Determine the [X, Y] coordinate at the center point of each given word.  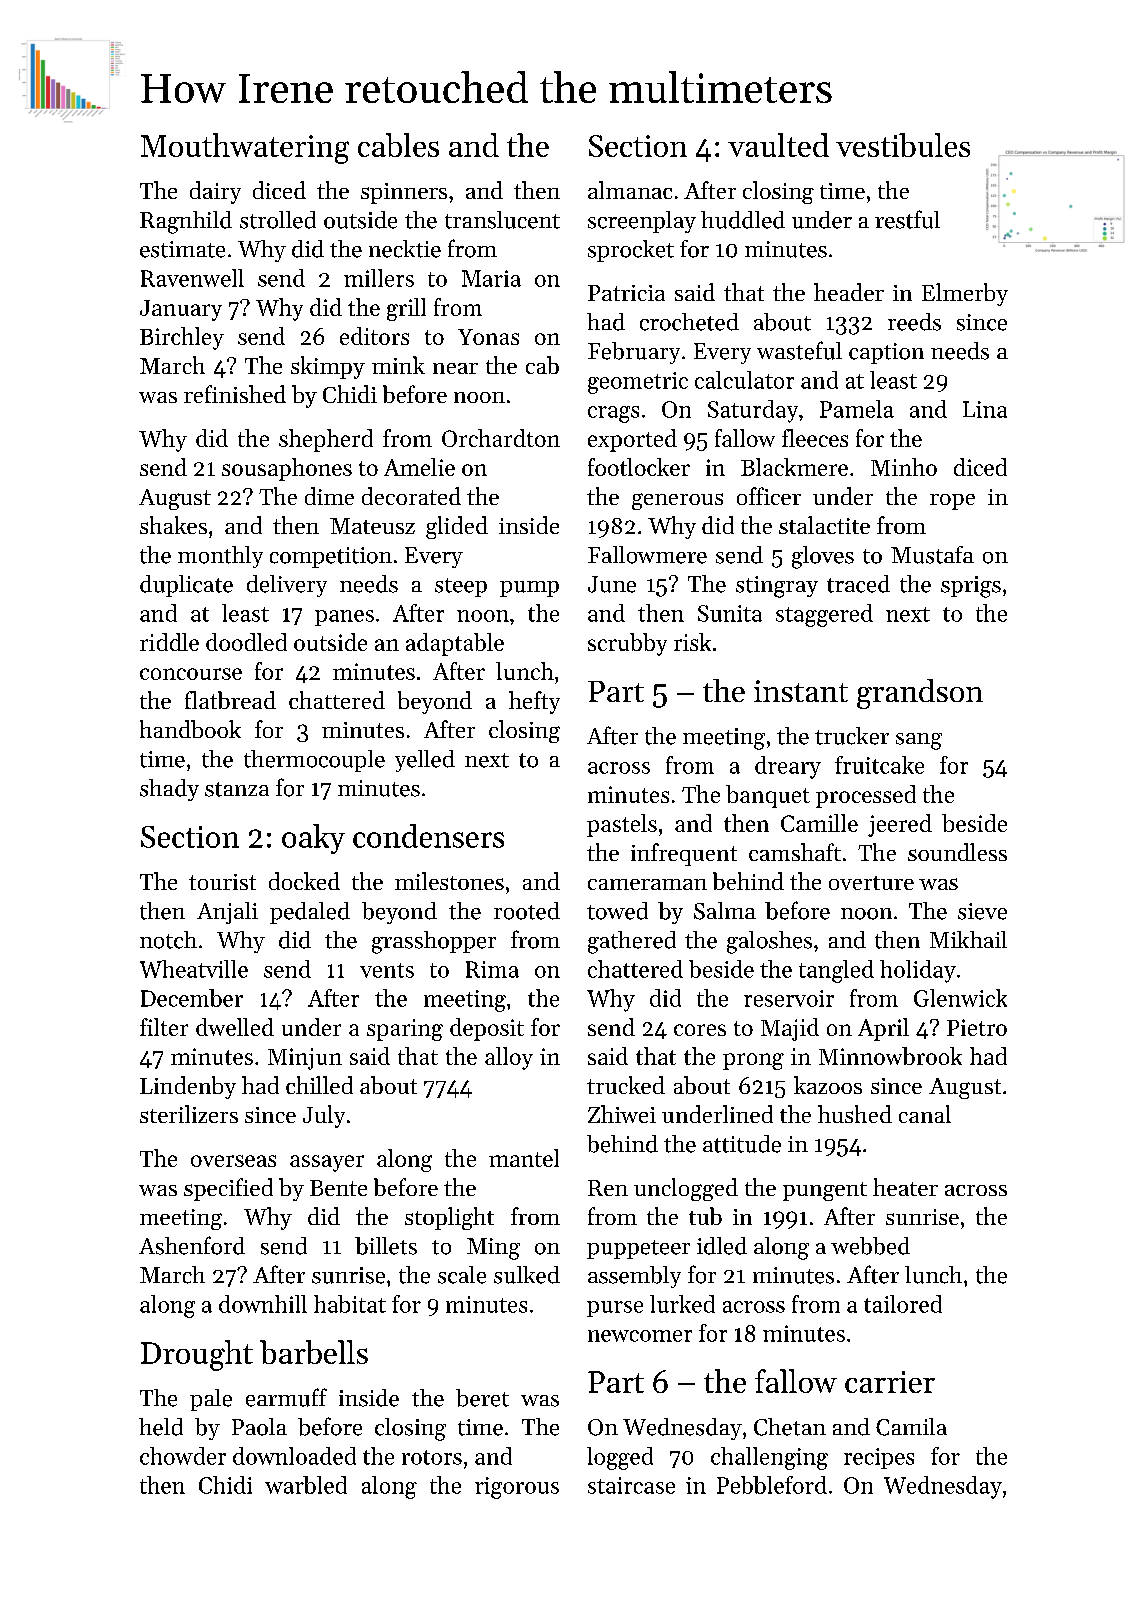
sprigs [971, 587]
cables [398, 145]
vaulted [778, 145]
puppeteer [638, 1249]
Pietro [977, 1027]
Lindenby [188, 1087]
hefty [534, 702]
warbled [306, 1485]
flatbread [230, 700]
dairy [215, 192]
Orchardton [501, 438]
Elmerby [965, 294]
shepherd [326, 440]
